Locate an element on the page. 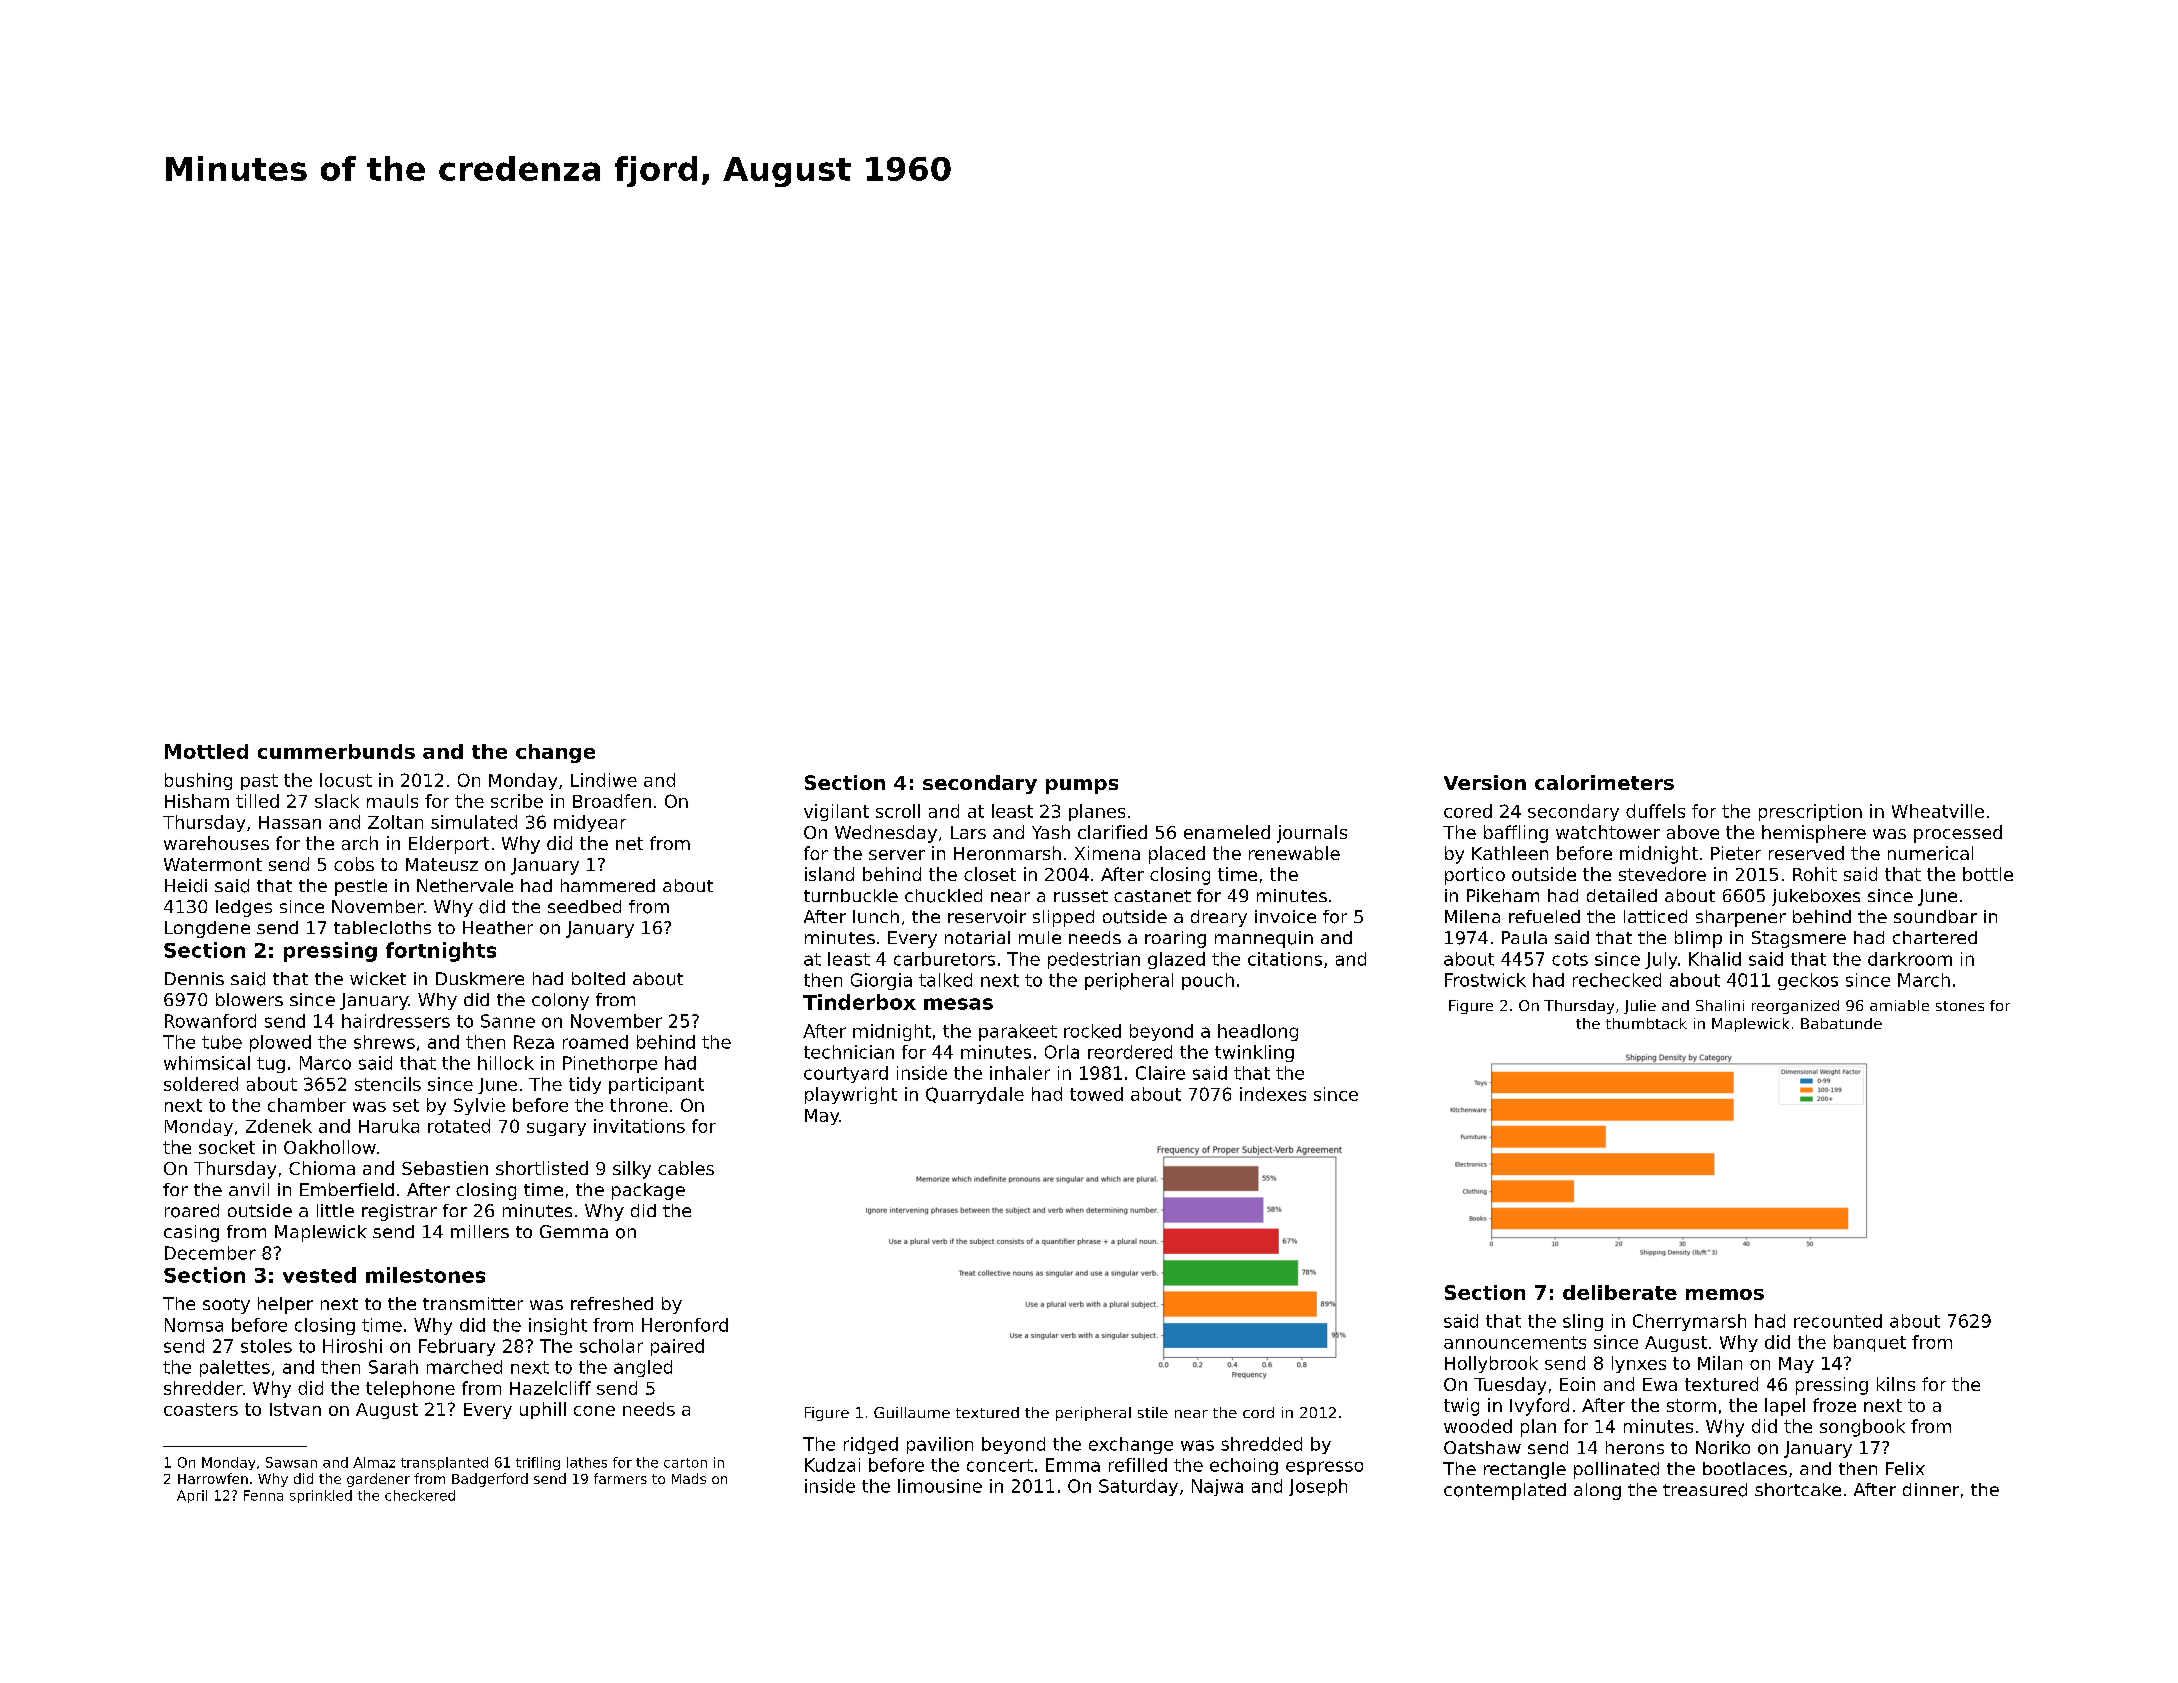  coasters is located at coordinates (201, 1409).
